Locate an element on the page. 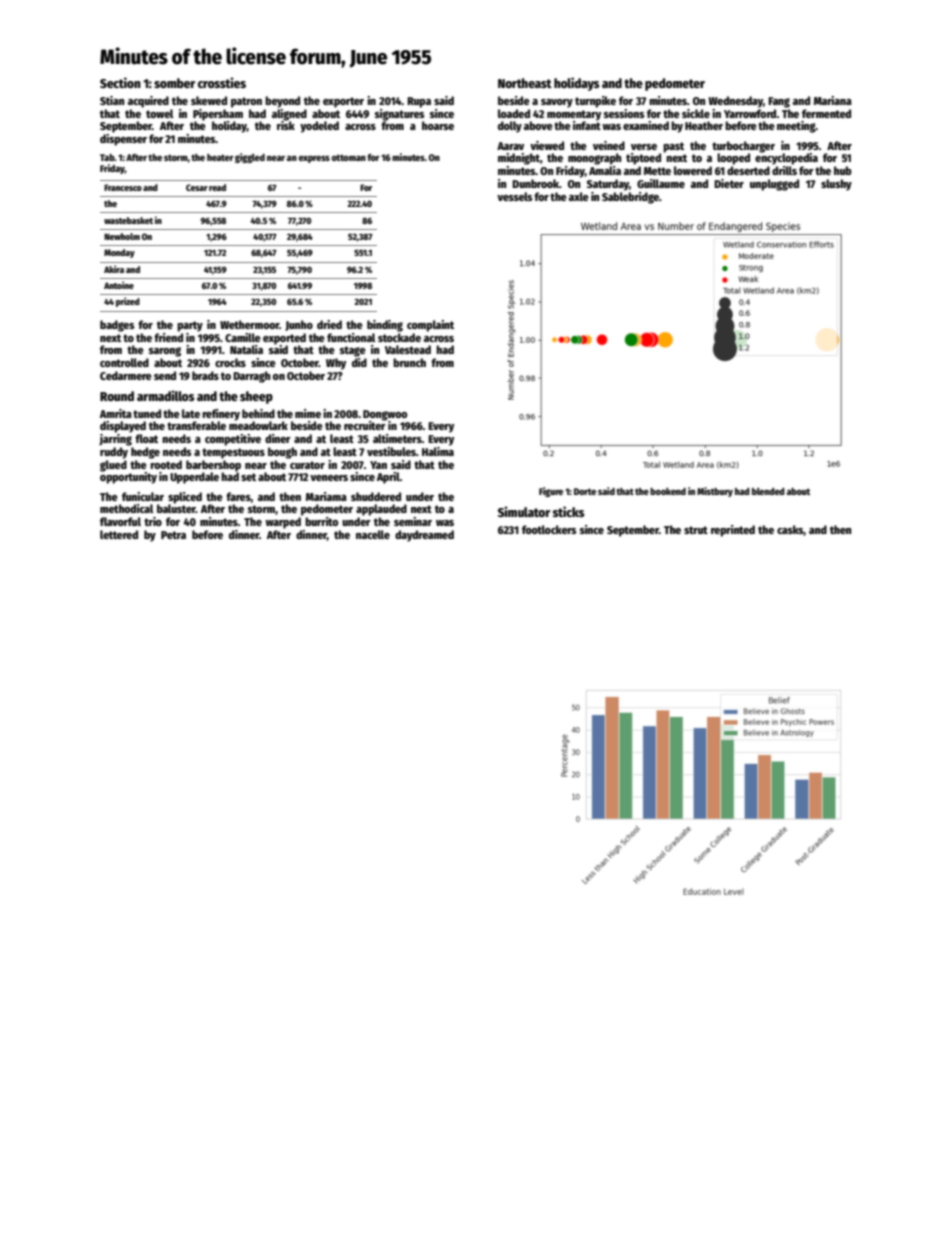 The image size is (952, 1233). mime is located at coordinates (308, 413).
